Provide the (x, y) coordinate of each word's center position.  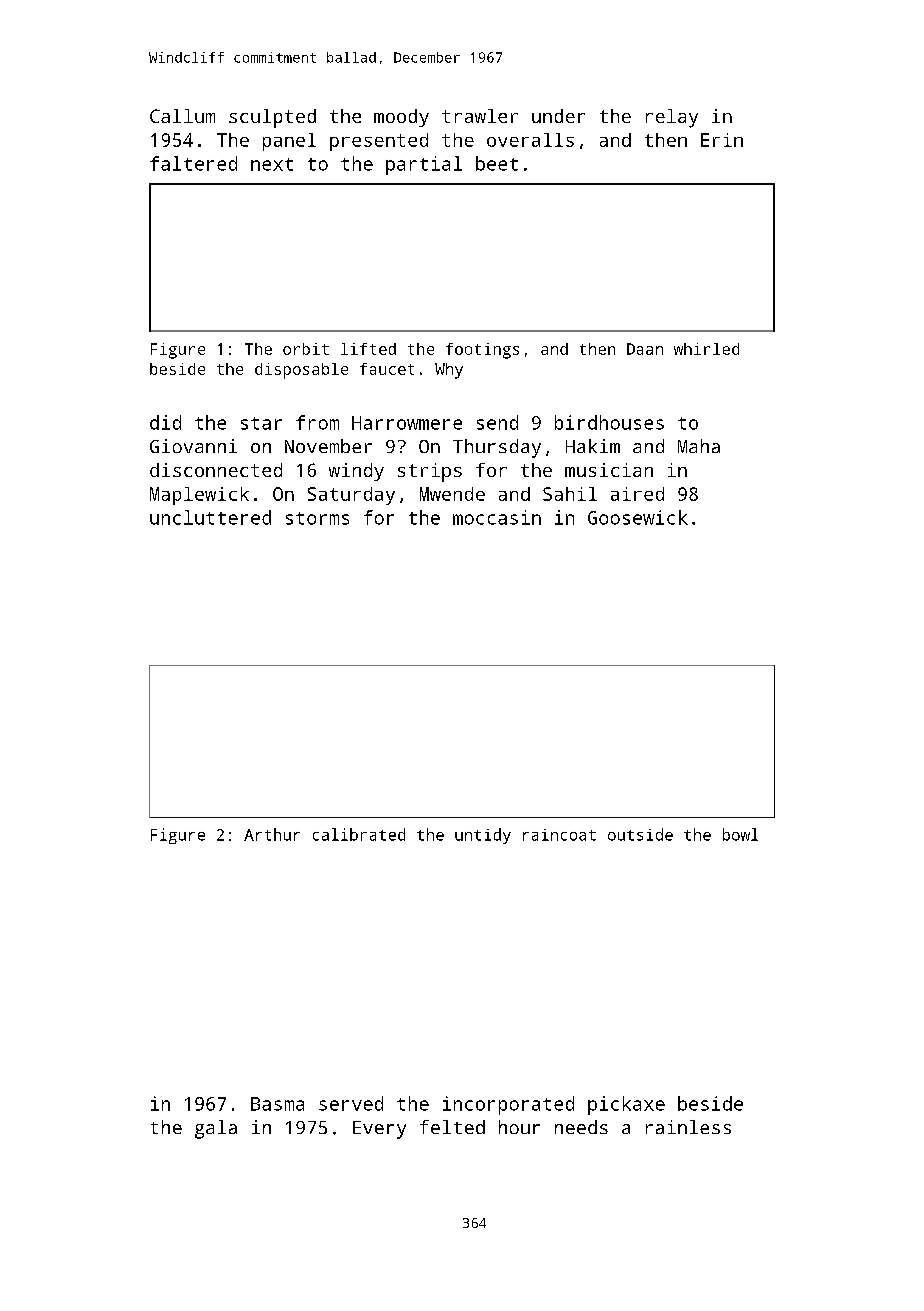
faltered (193, 163)
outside (640, 834)
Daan (645, 349)
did (165, 422)
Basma (277, 1104)
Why (449, 371)
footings (482, 351)
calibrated (359, 834)
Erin (722, 140)
